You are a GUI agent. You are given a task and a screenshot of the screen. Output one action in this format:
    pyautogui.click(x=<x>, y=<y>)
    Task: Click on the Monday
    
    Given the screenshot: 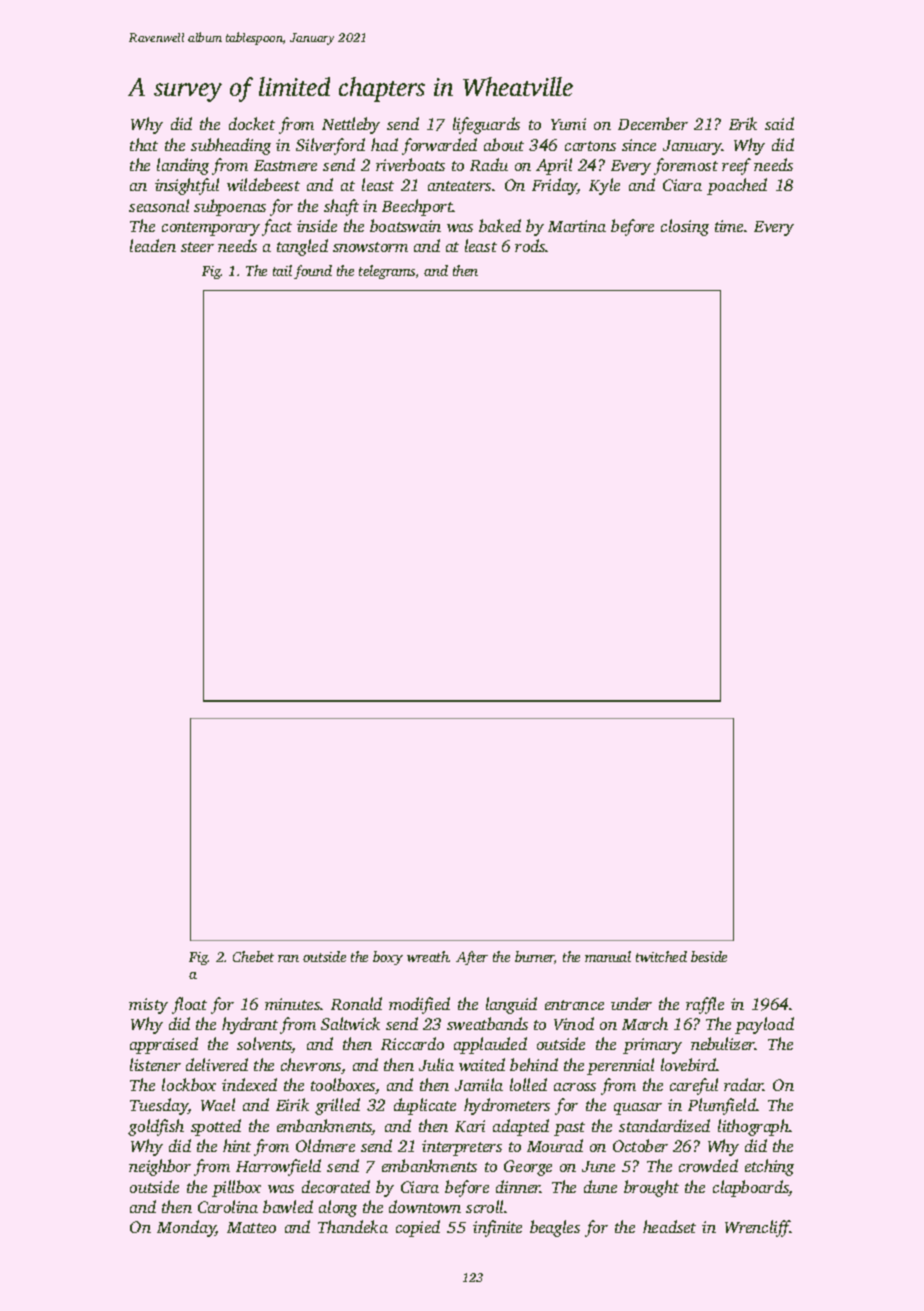 What is the action you would take?
    pyautogui.click(x=186, y=1228)
